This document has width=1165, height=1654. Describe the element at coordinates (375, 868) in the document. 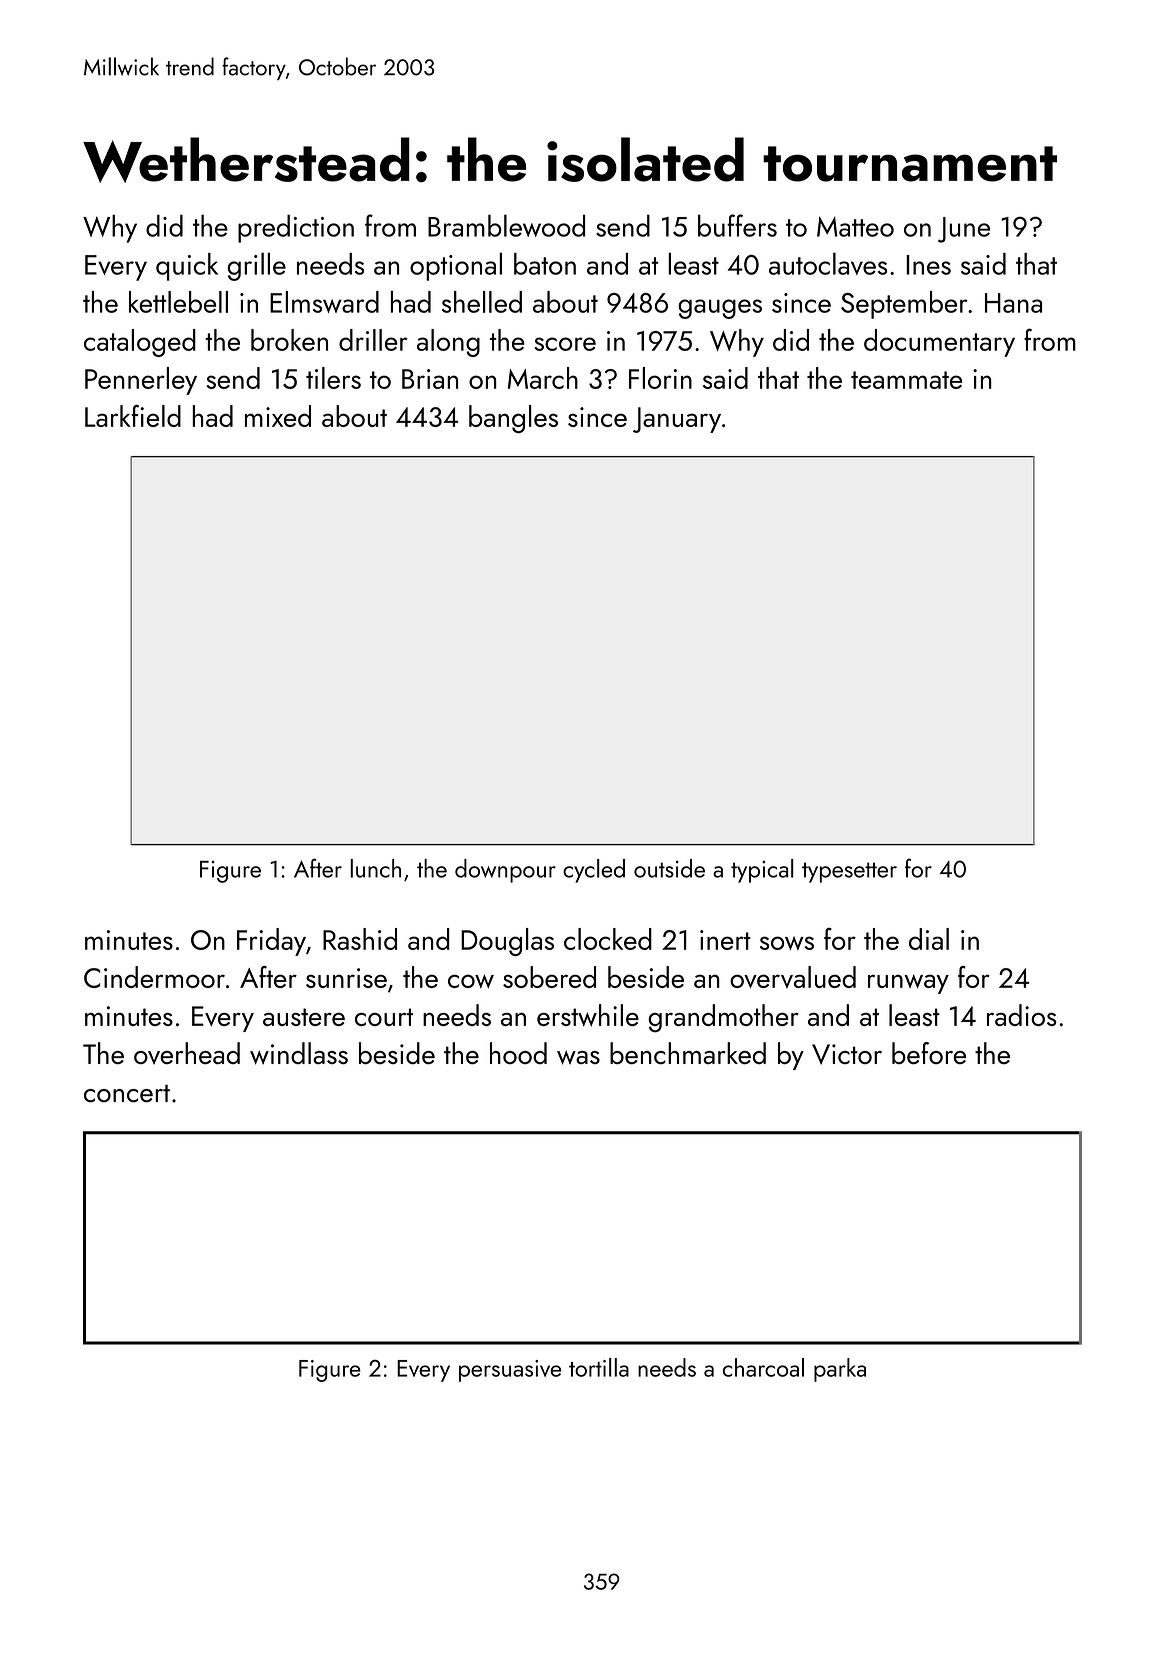

I see `lunch` at that location.
